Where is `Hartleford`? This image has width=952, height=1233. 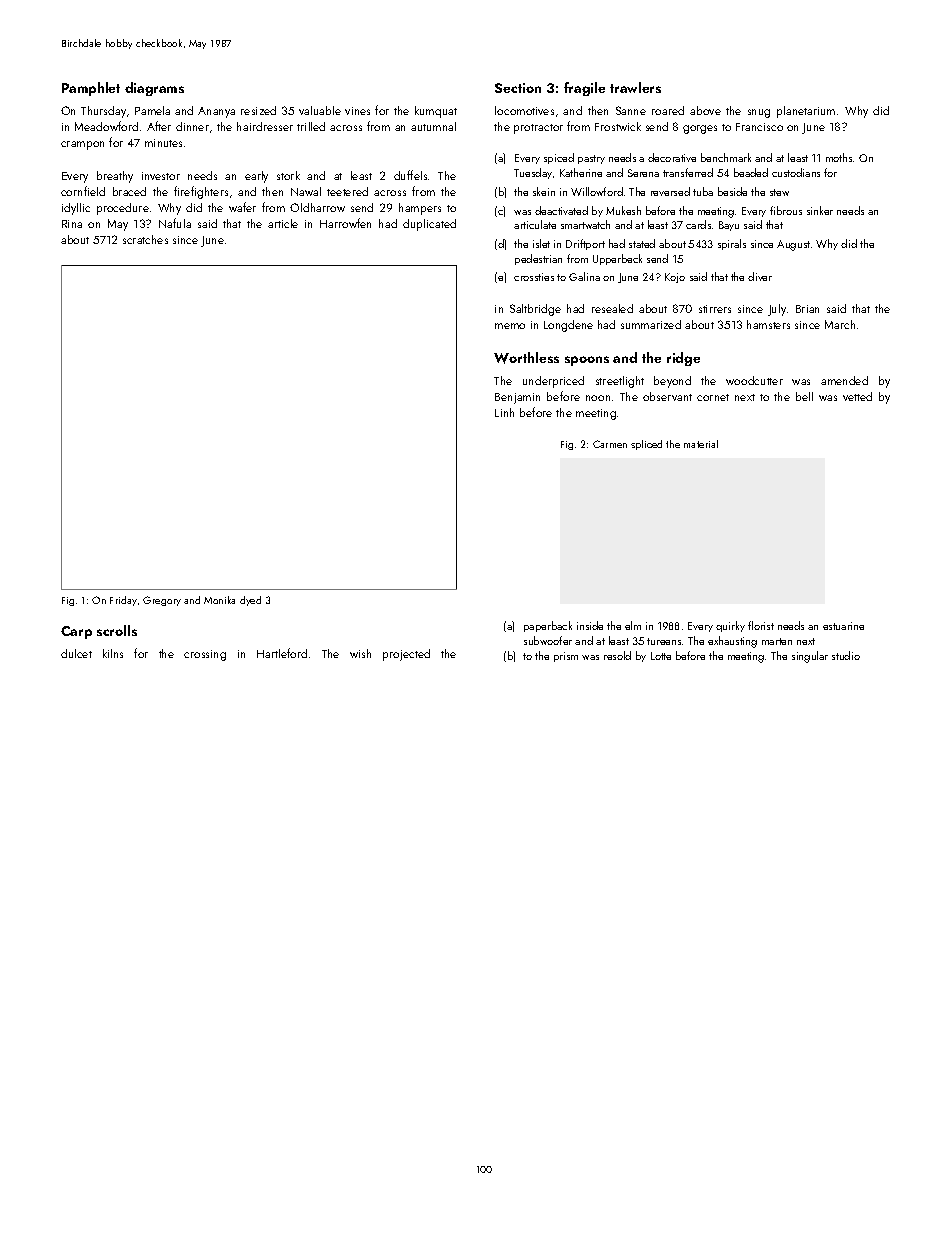 Hartleford is located at coordinates (282, 653).
